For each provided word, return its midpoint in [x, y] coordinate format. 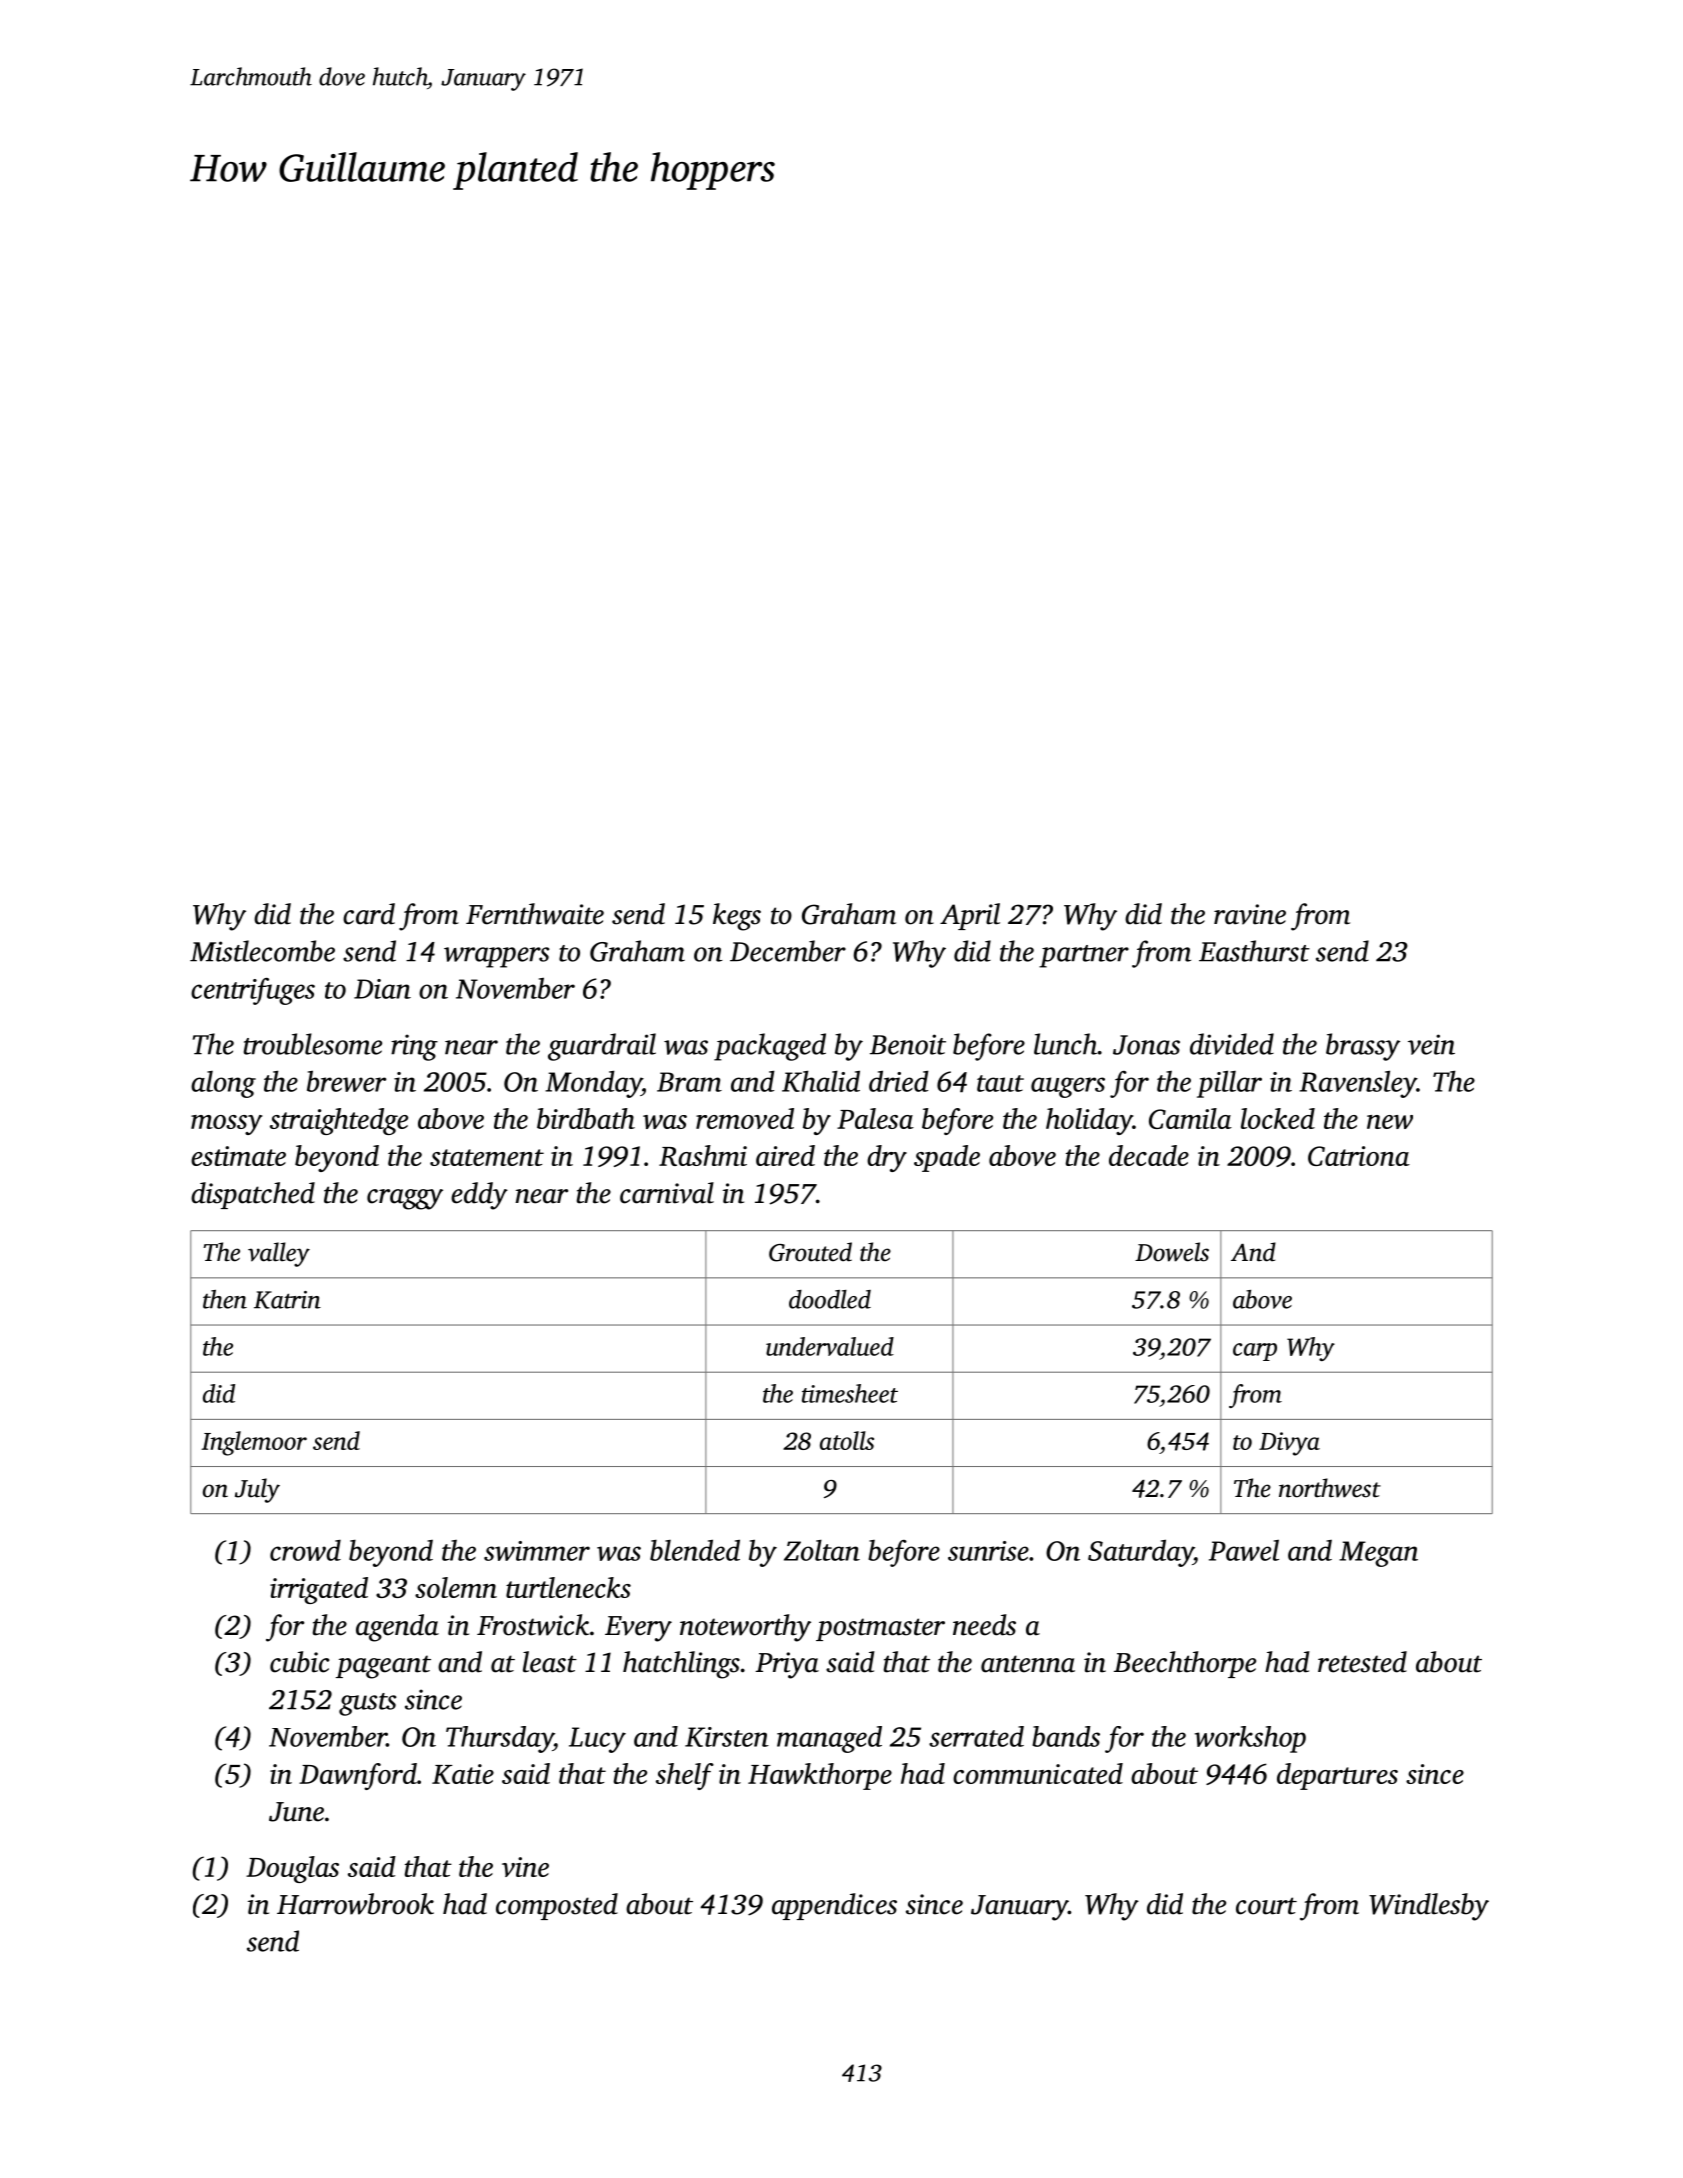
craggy [405, 1199]
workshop [1250, 1739]
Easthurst [1254, 951]
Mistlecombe [262, 951]
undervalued [830, 1346]
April [970, 916]
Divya [1289, 1444]
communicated [1038, 1773]
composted [557, 1906]
